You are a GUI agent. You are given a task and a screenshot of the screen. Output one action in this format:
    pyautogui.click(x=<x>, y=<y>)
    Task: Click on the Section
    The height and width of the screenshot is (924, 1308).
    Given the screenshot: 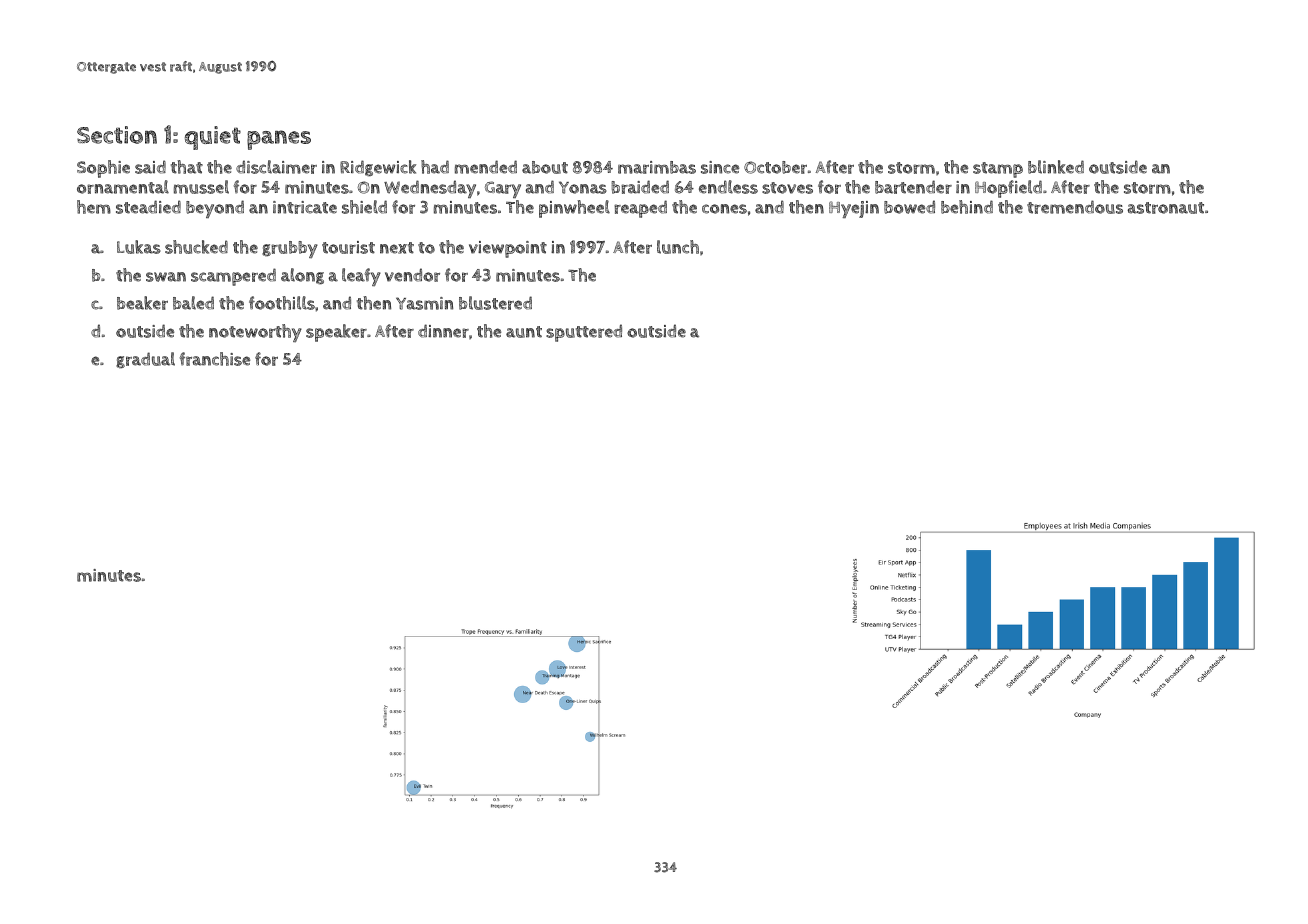 What is the action you would take?
    pyautogui.click(x=117, y=135)
